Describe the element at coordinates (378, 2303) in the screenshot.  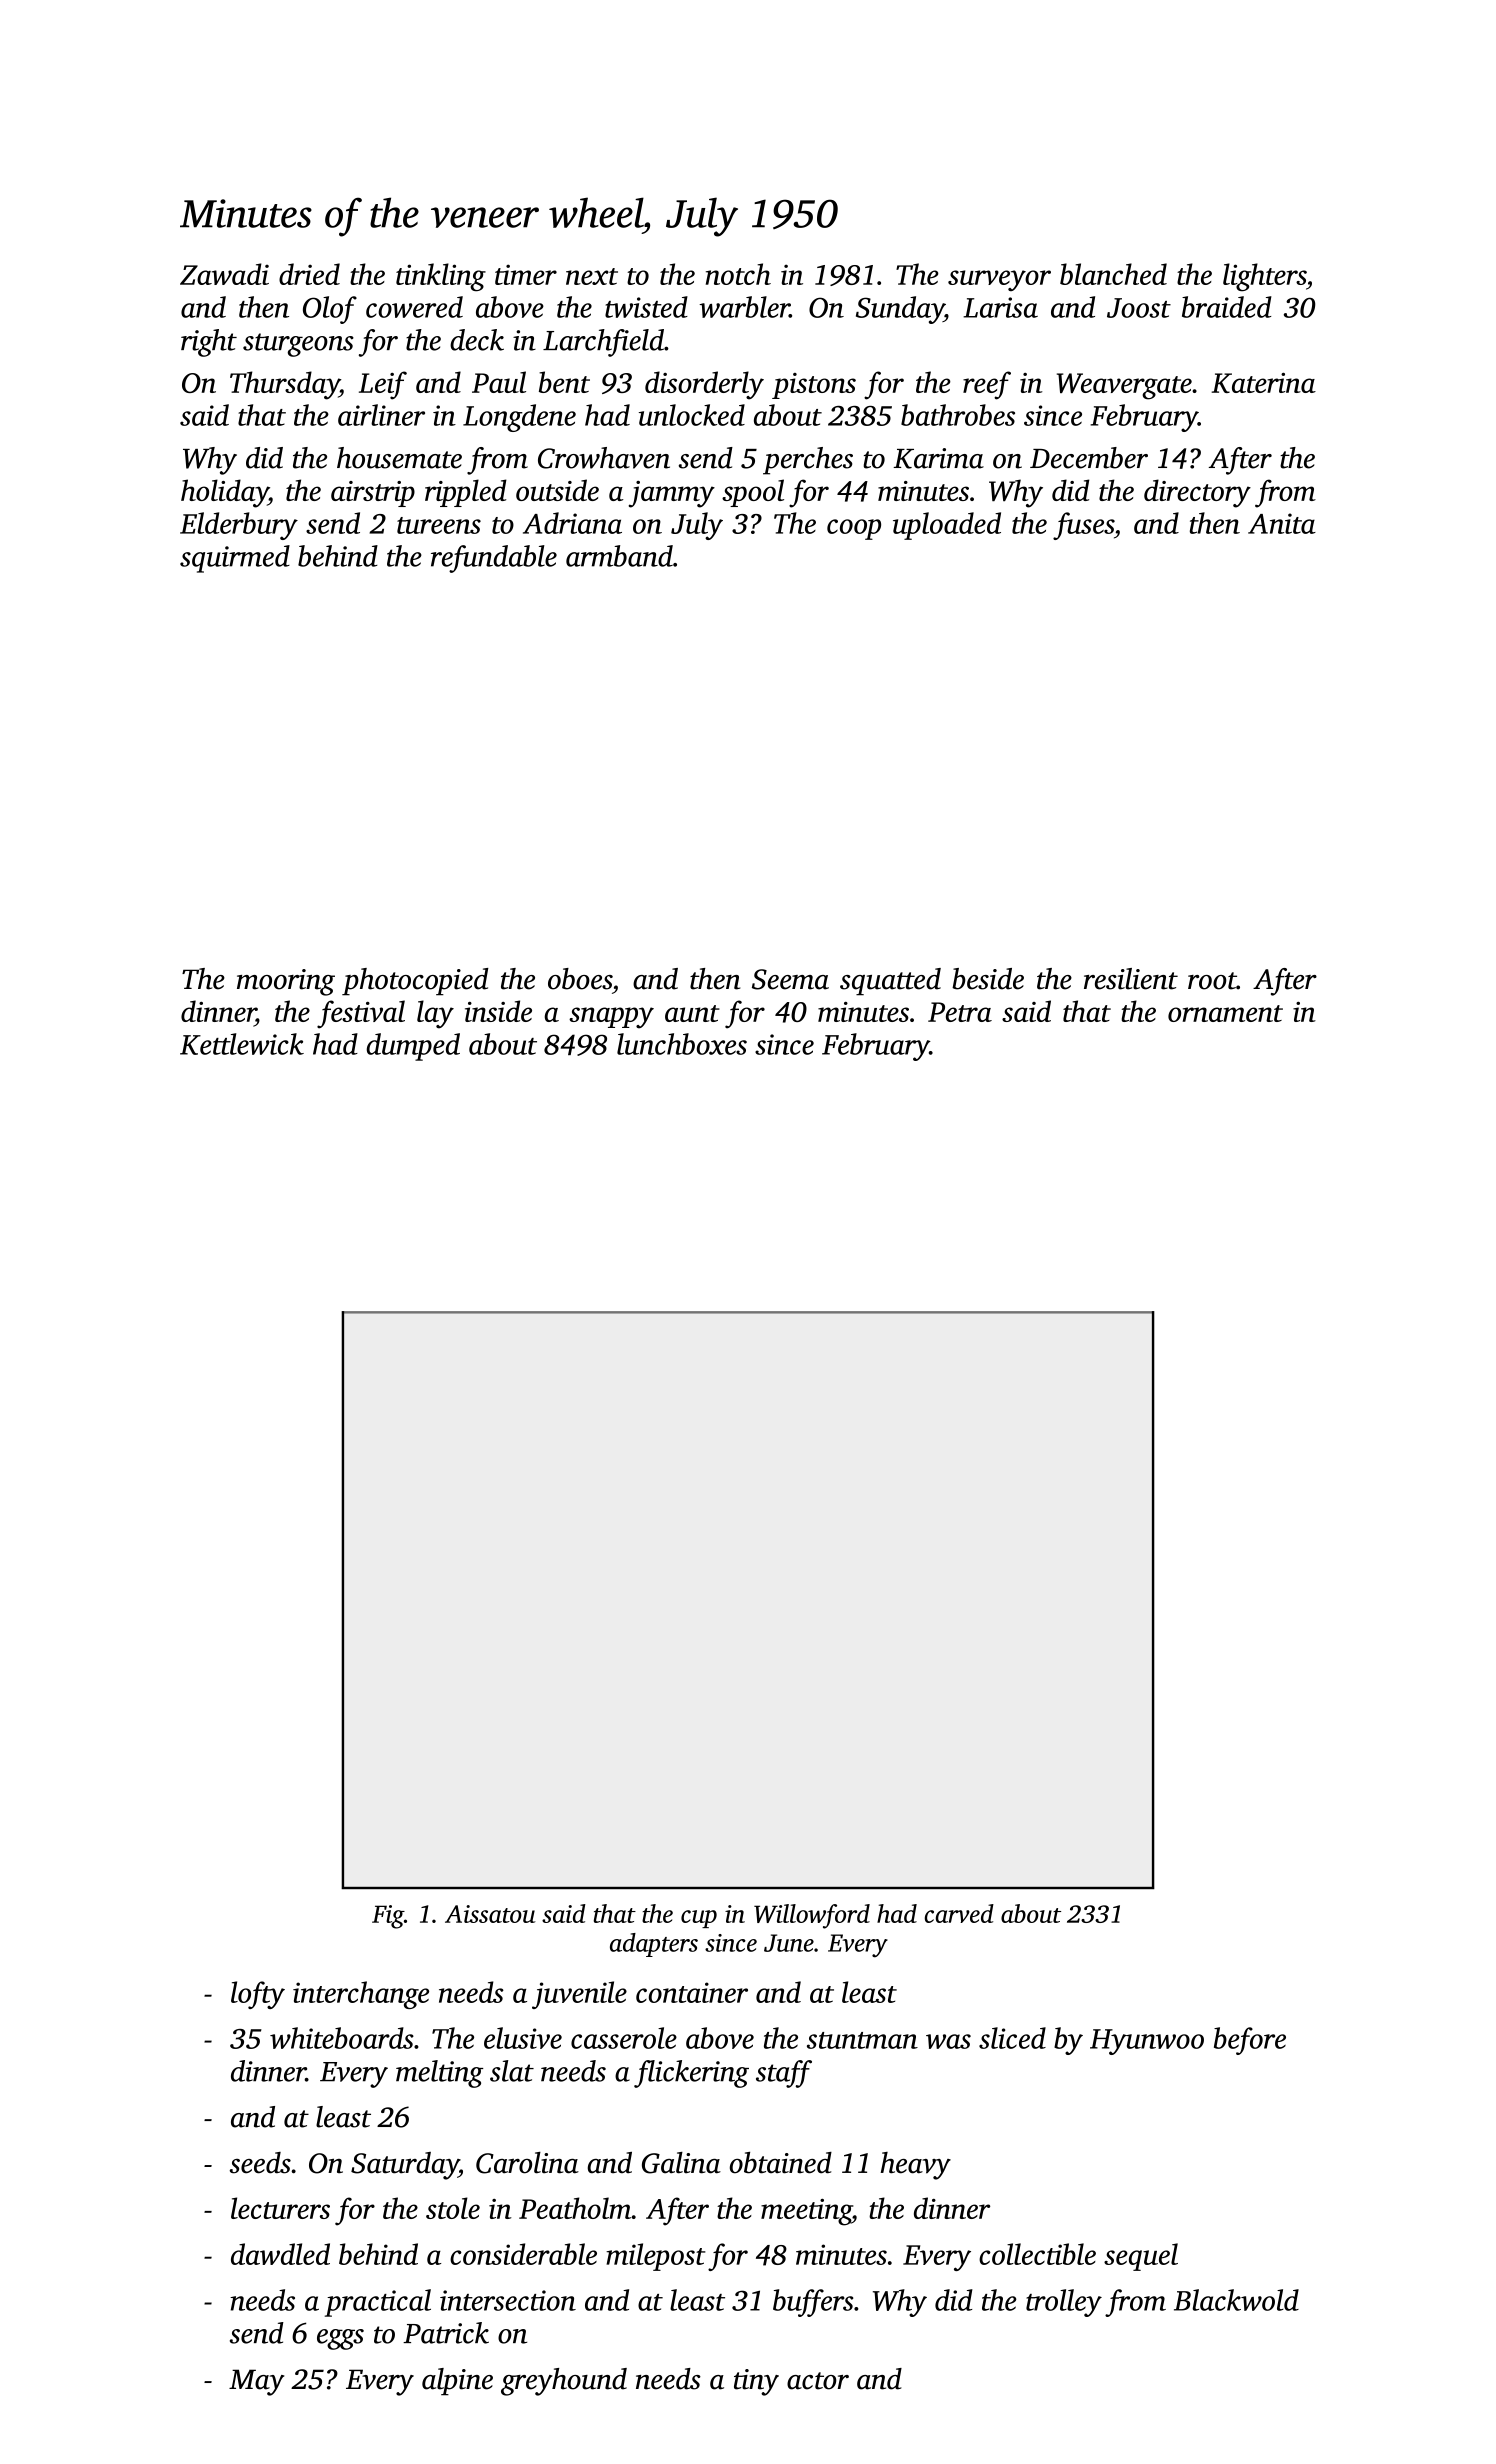
I see `practical` at that location.
